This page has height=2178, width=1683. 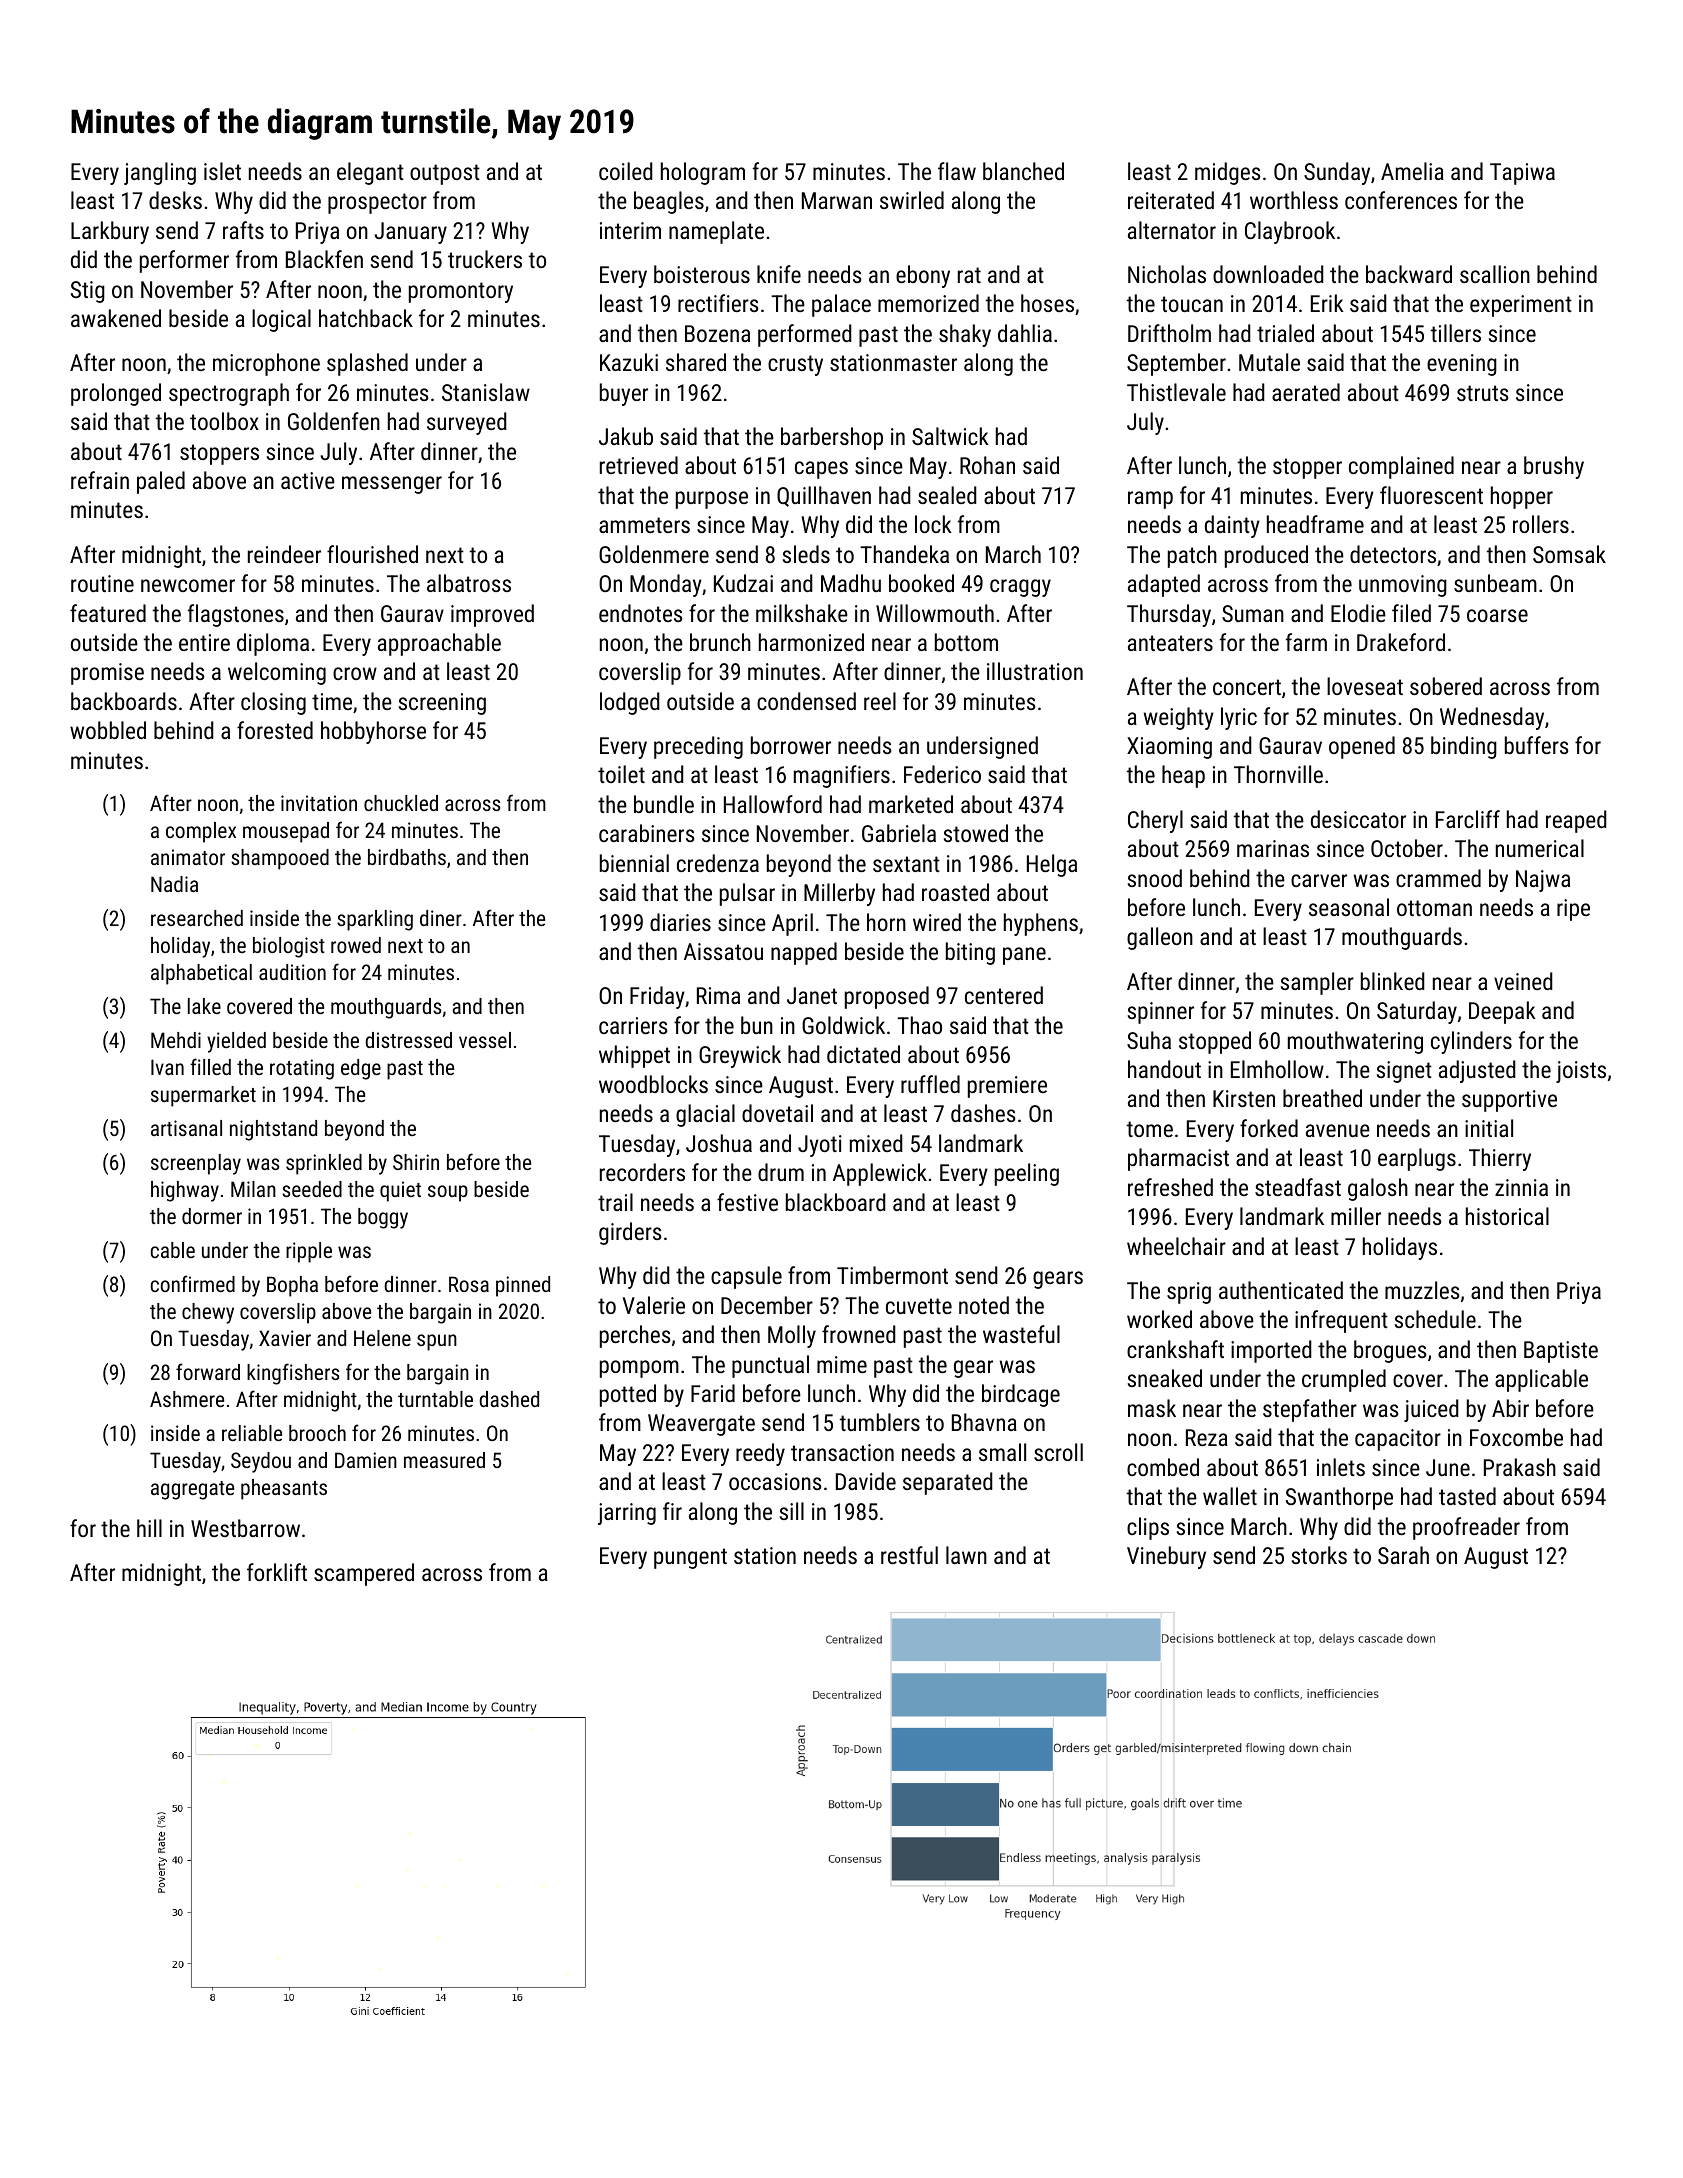 I want to click on knife, so click(x=779, y=274).
